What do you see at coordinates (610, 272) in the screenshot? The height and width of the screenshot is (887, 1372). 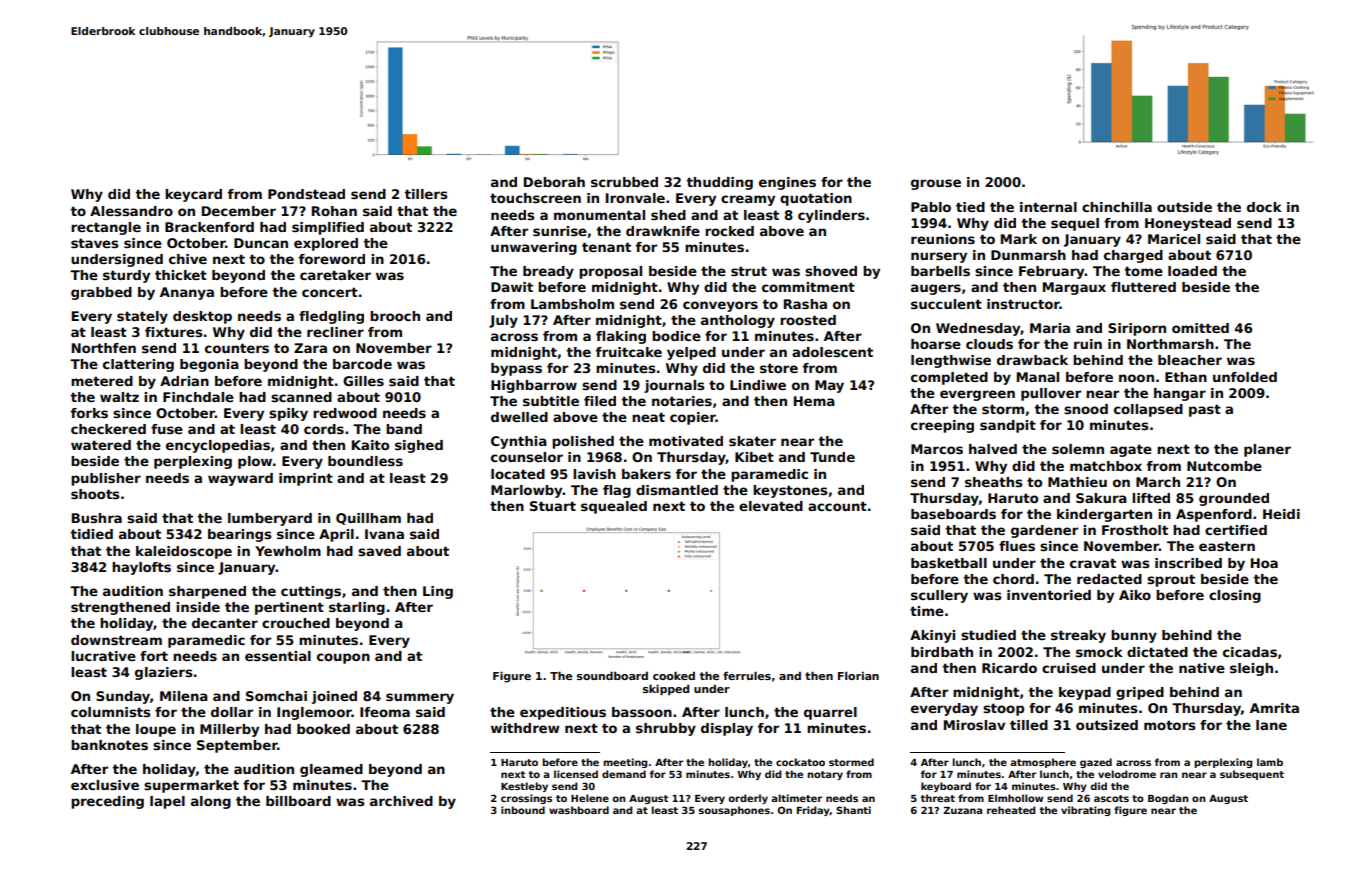 I see `proposal` at bounding box center [610, 272].
